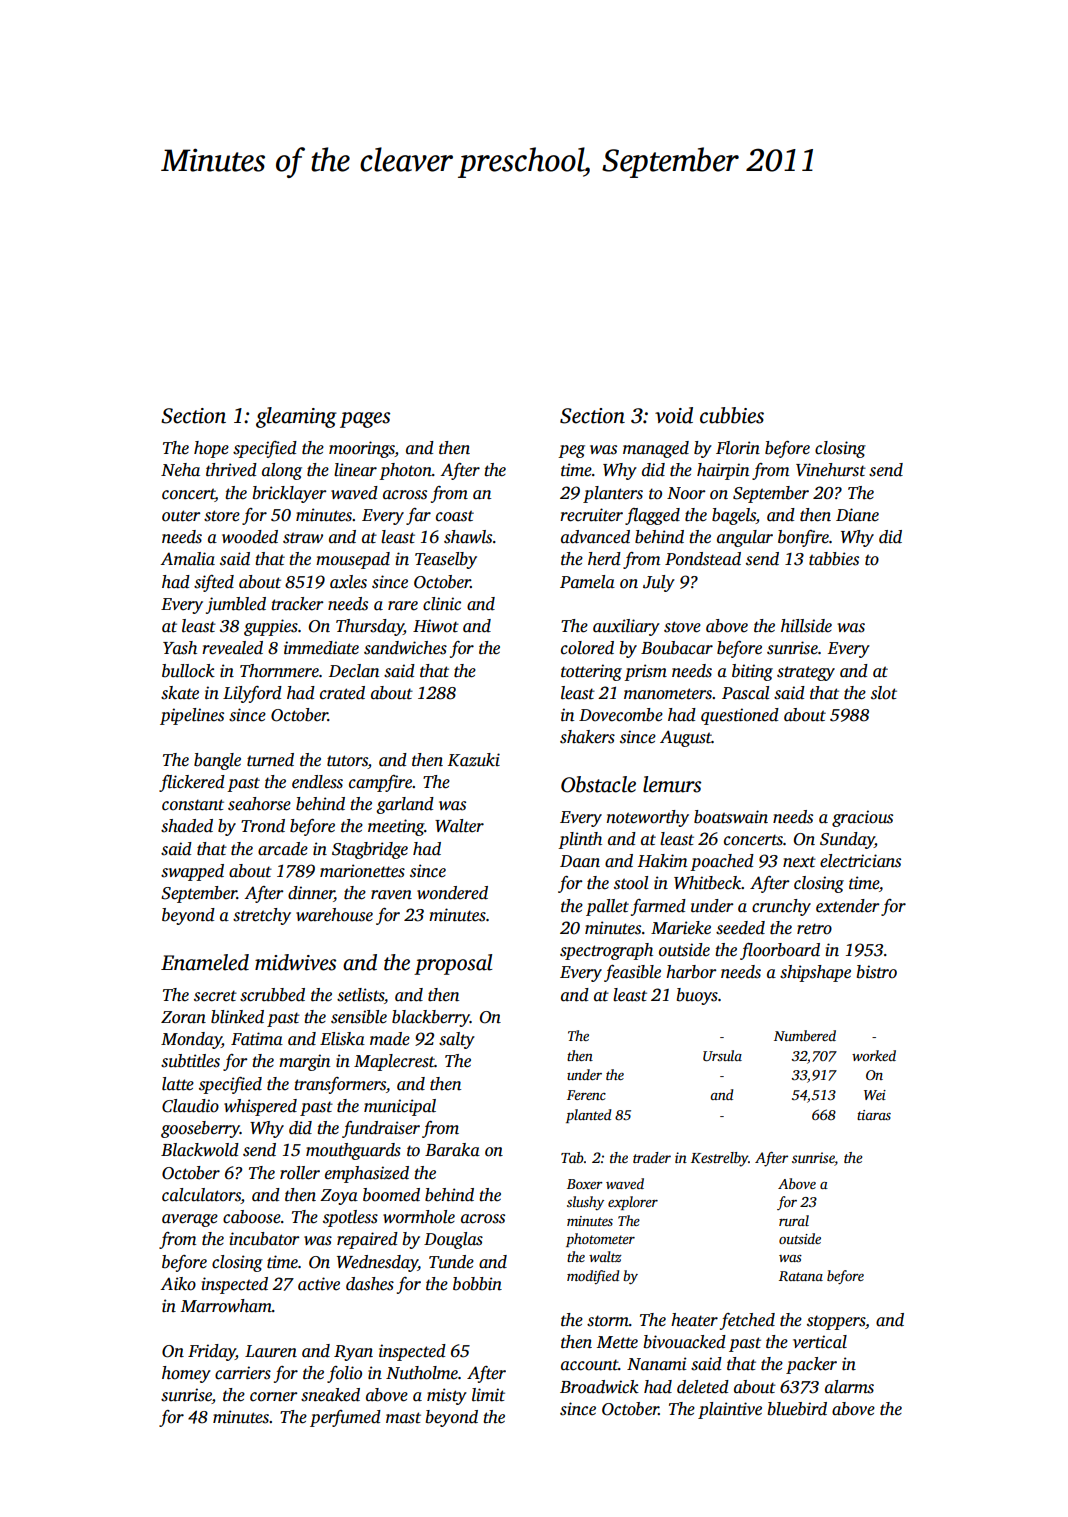  I want to click on Douglas, so click(453, 1240).
